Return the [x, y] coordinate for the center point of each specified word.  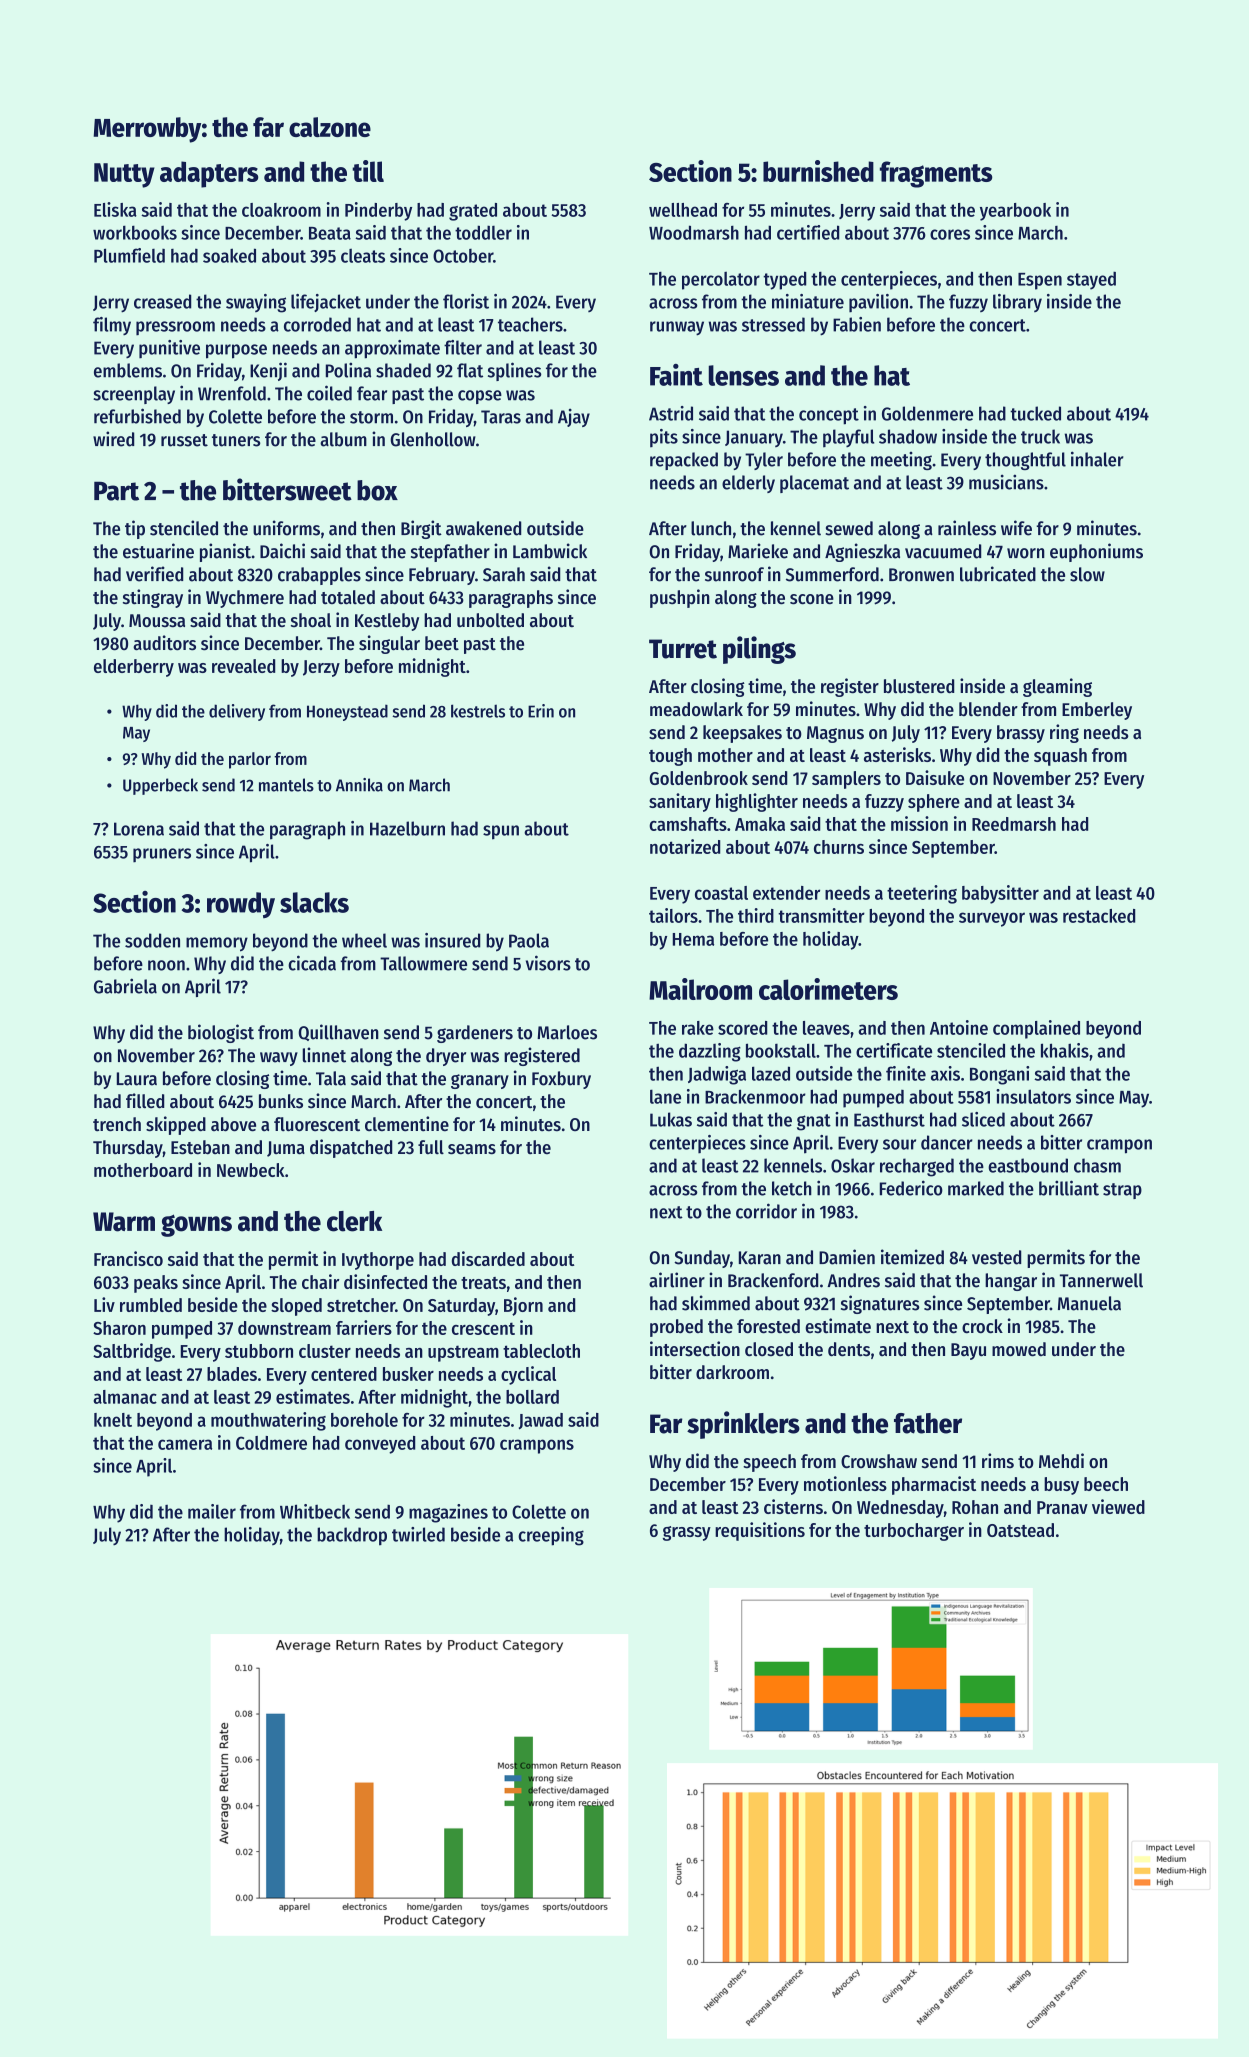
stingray [153, 598]
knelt [113, 1420]
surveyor [992, 919]
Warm [124, 1222]
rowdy [241, 905]
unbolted [490, 620]
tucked [1035, 413]
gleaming [1057, 687]
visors [548, 963]
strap [1122, 1191]
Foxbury [561, 1080]
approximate [392, 349]
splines [515, 371]
